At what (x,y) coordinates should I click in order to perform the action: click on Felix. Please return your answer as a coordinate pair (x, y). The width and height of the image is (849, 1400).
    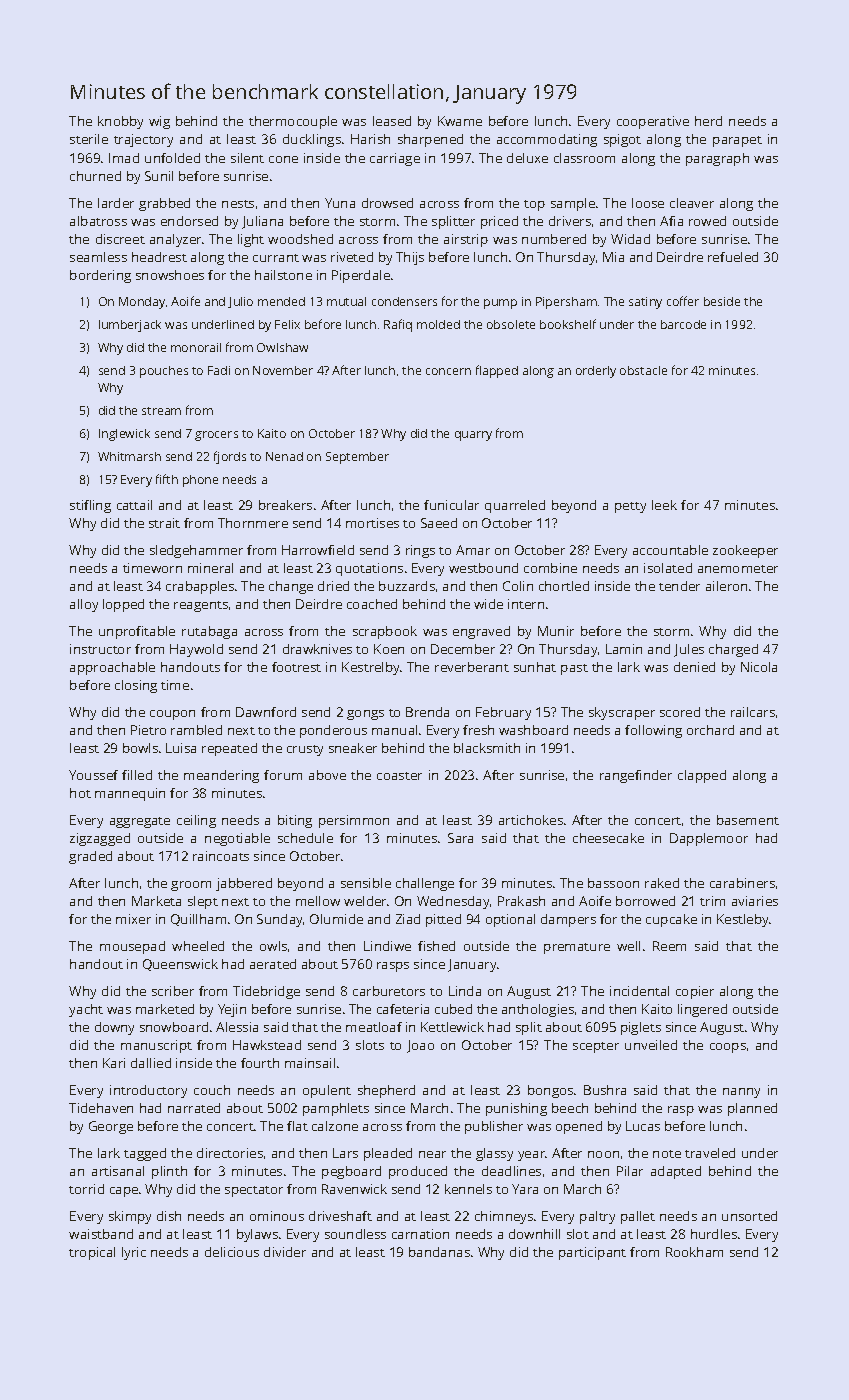
    Looking at the image, I should click on (287, 324).
